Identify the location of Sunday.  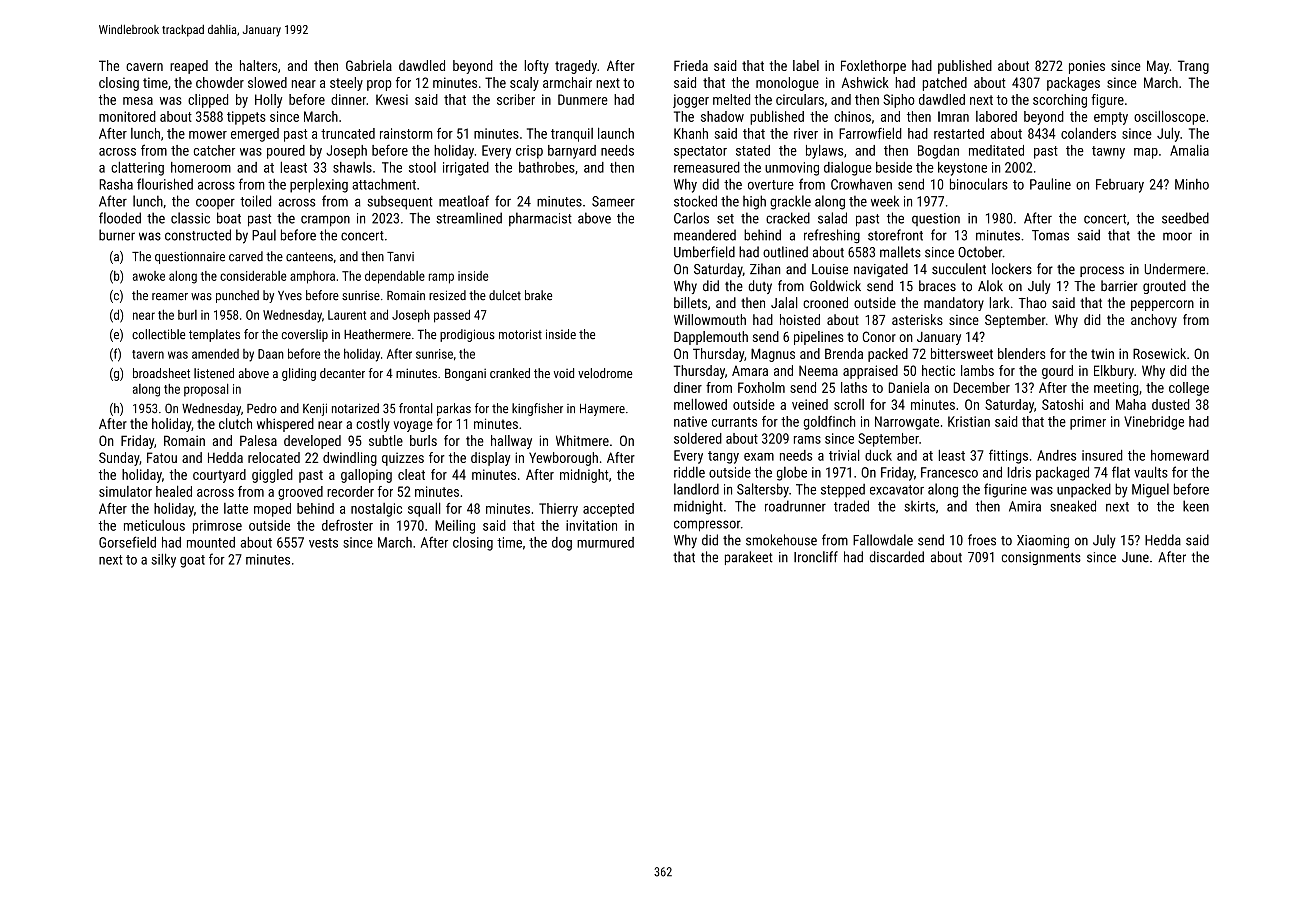
(119, 459).
